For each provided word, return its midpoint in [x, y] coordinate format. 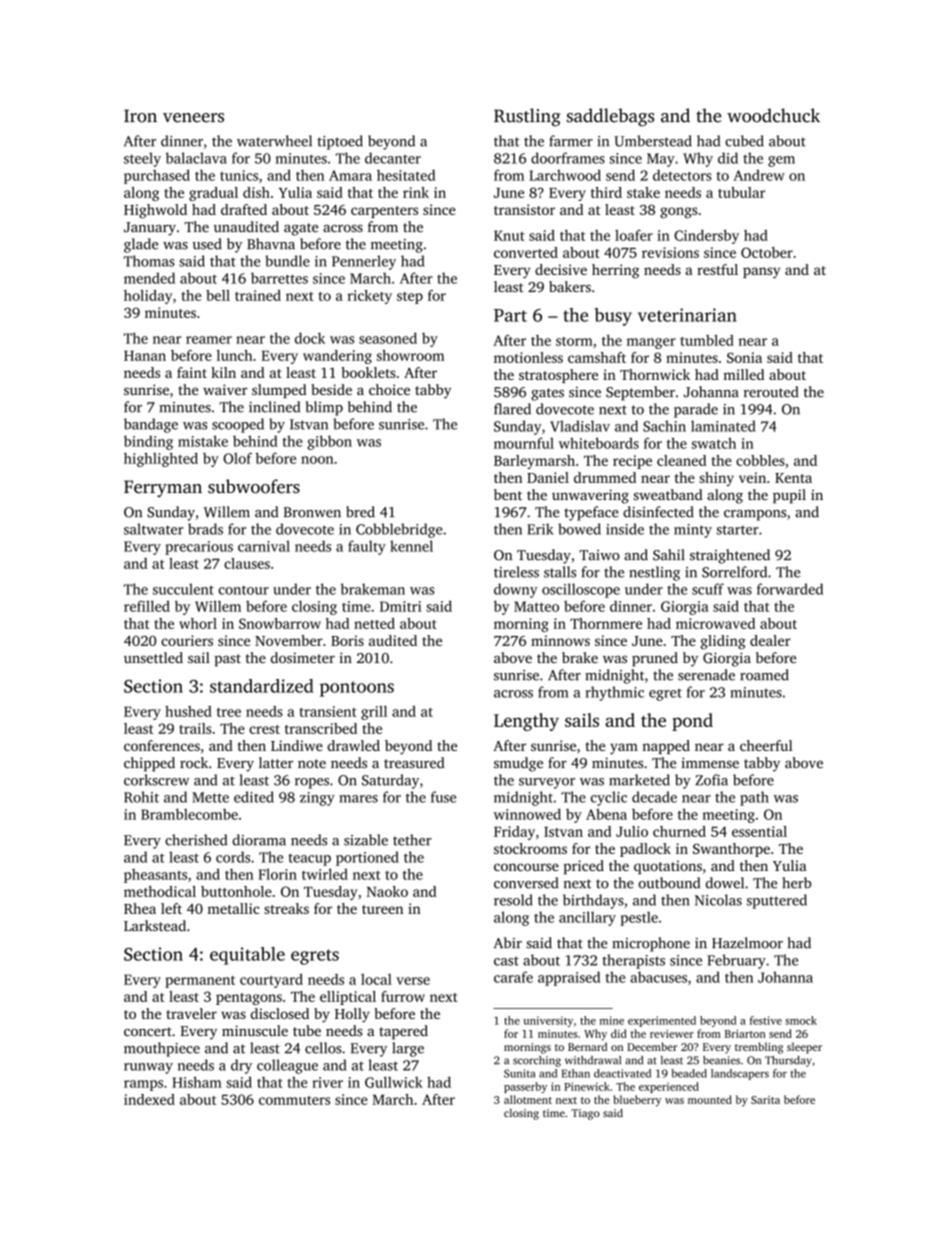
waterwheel [274, 141]
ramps [143, 1085]
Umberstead [653, 141]
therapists [633, 961]
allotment [528, 1099]
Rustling [527, 117]
